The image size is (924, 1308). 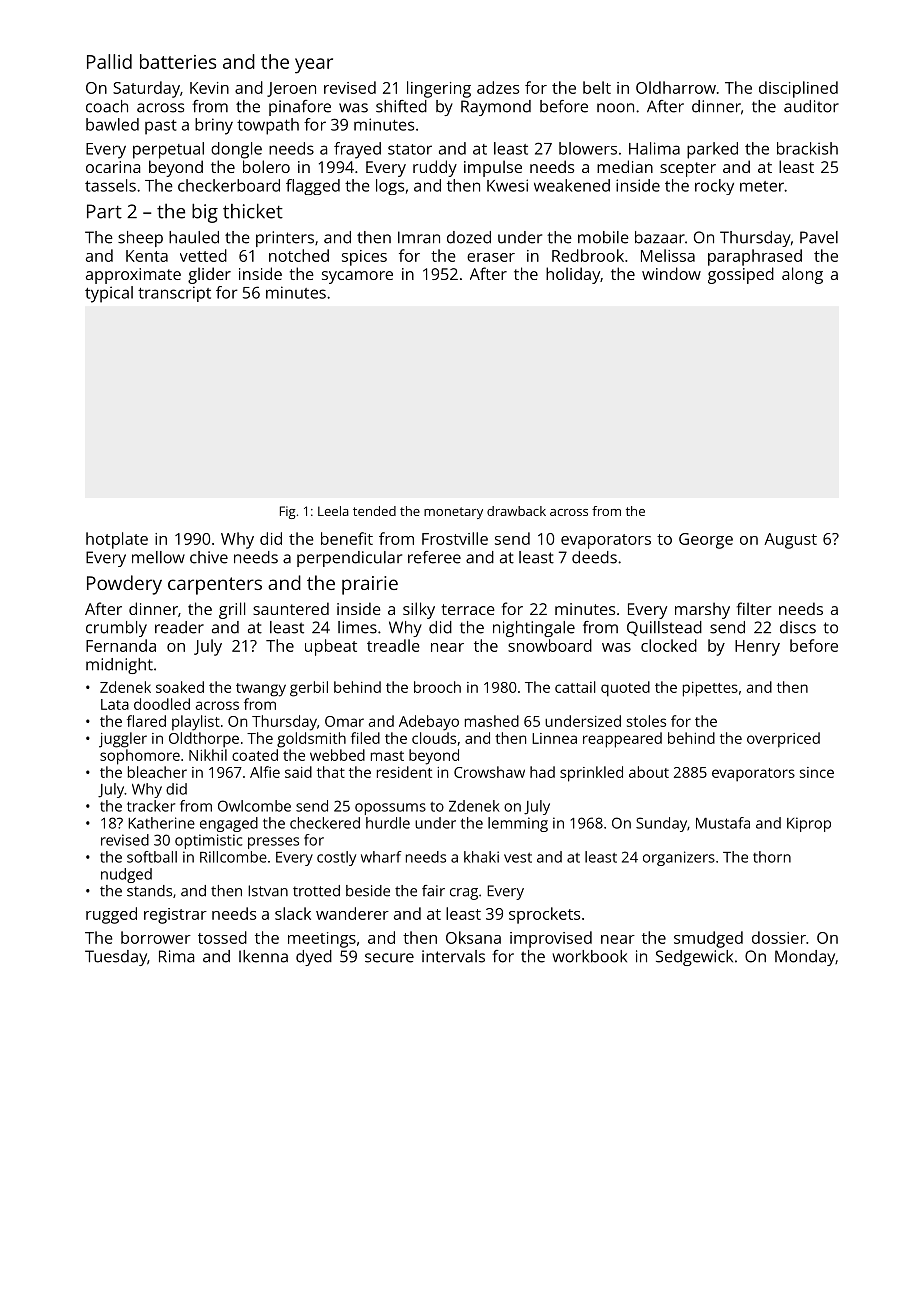 I want to click on meetings, so click(x=322, y=940).
